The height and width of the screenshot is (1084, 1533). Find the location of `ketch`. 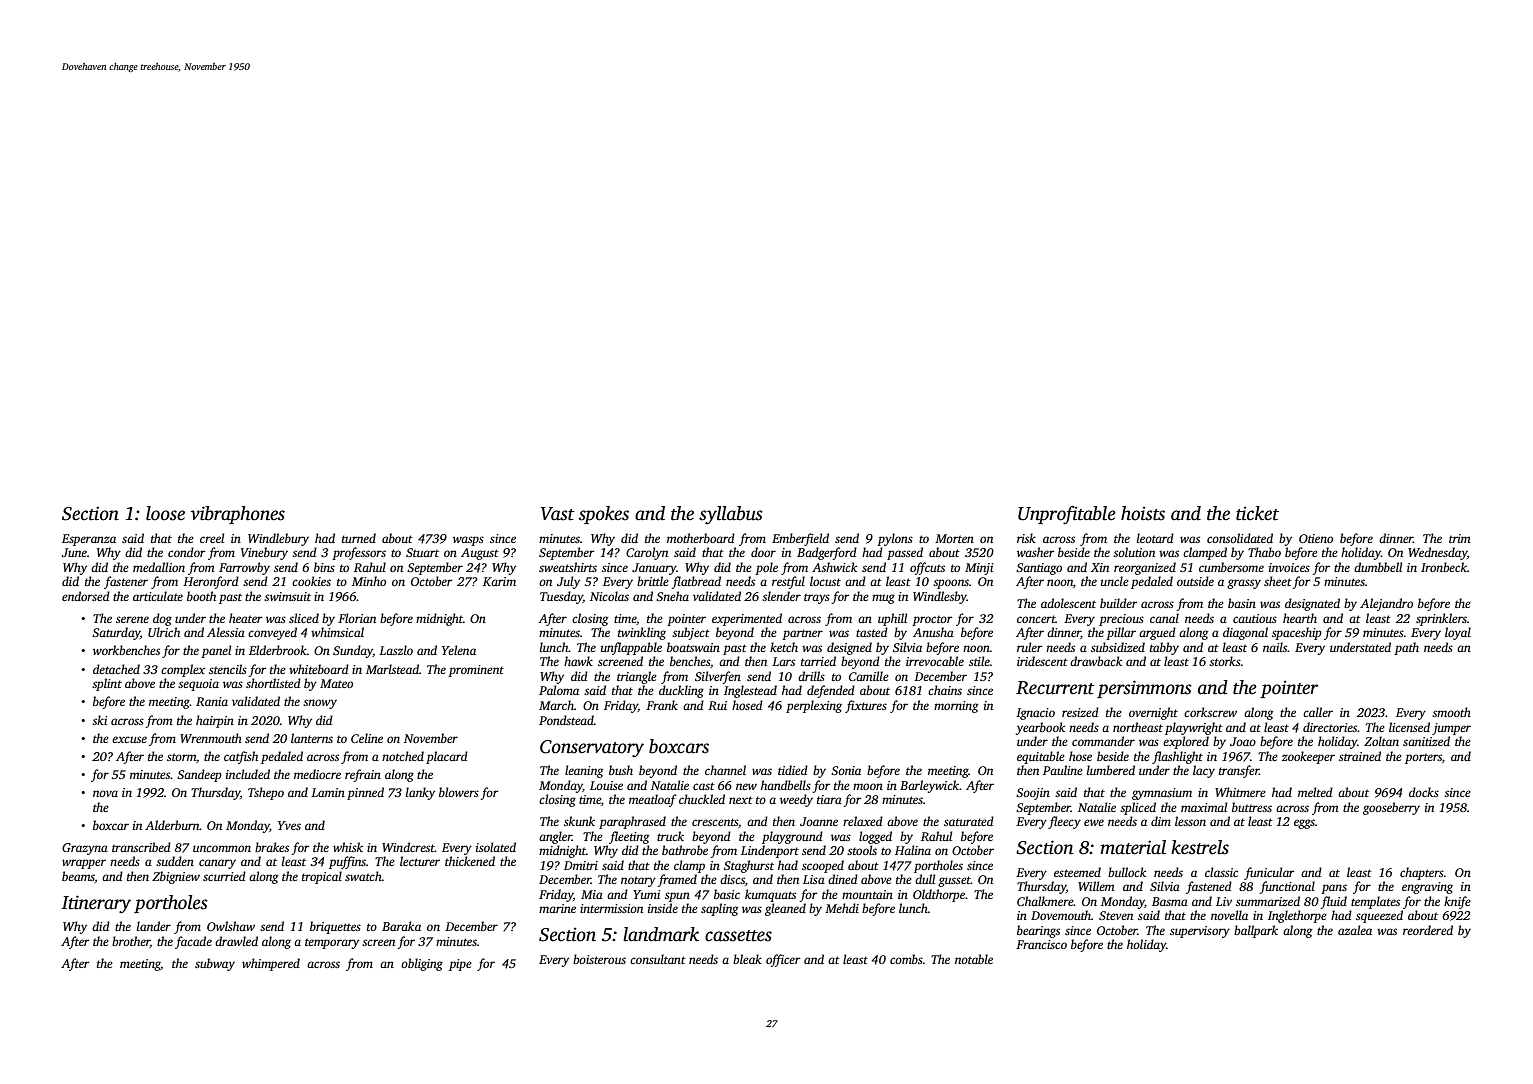

ketch is located at coordinates (784, 647).
